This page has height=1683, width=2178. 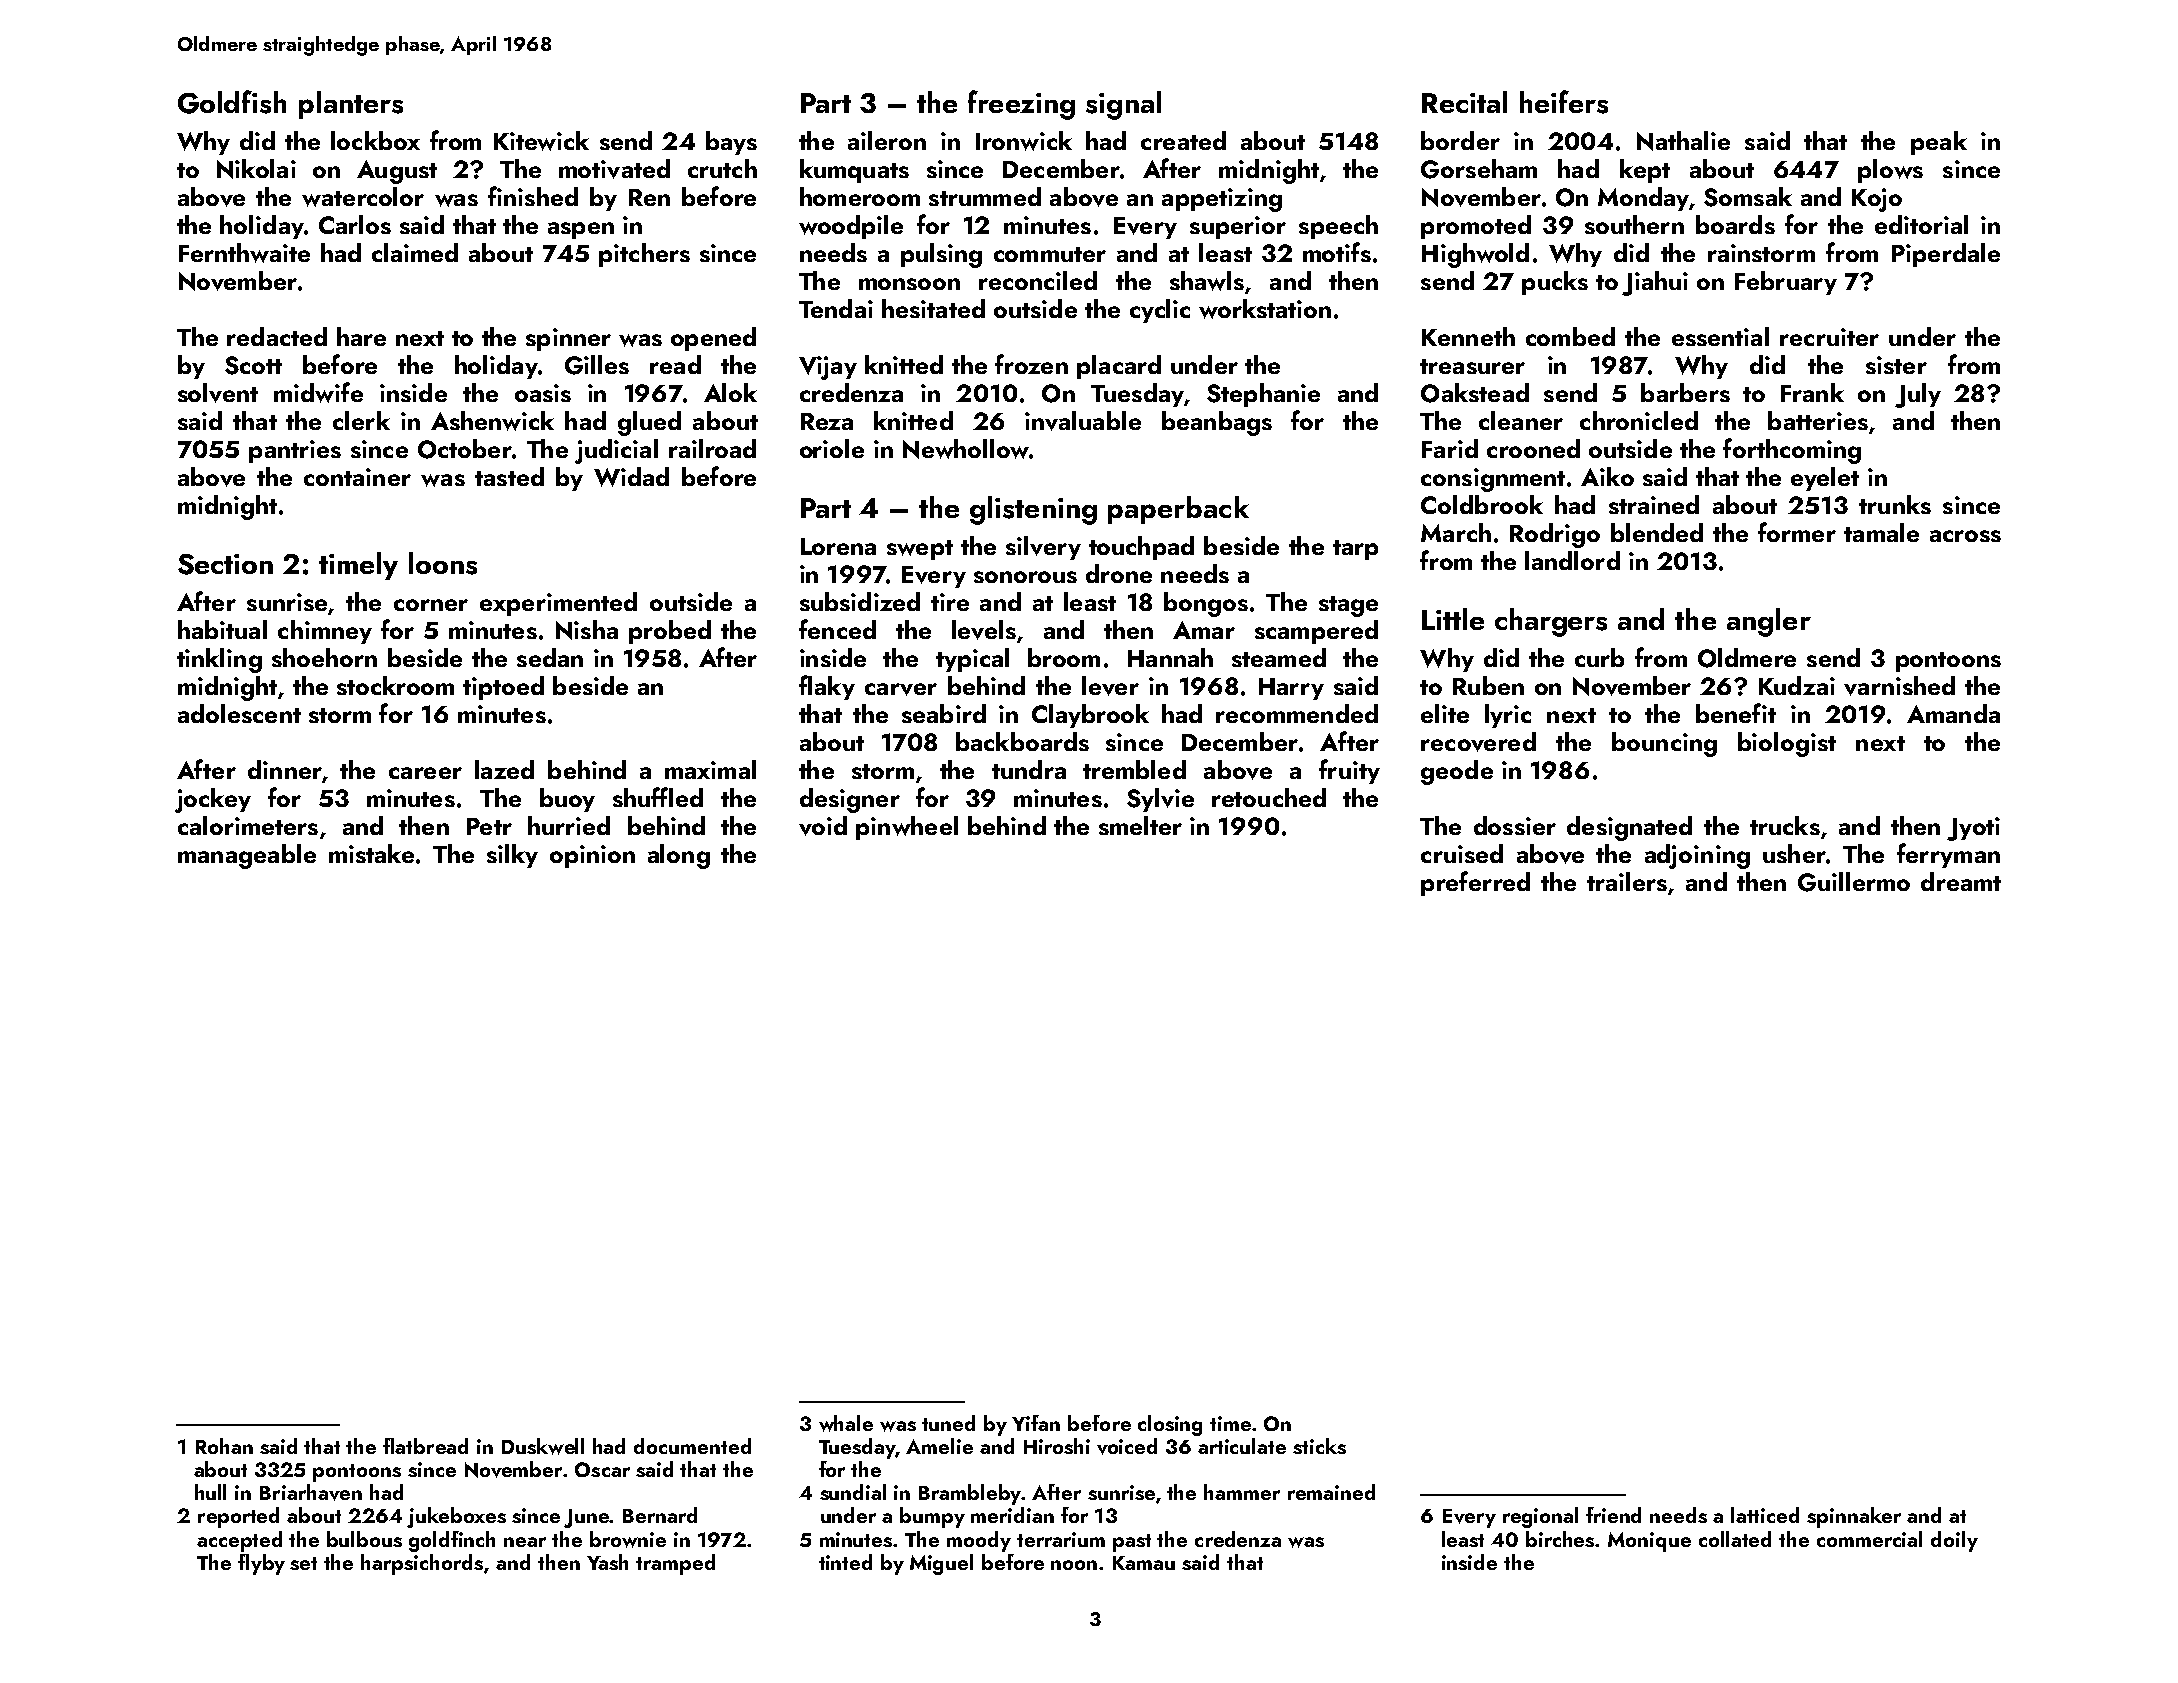 What do you see at coordinates (853, 1492) in the page?
I see `sundial` at bounding box center [853, 1492].
